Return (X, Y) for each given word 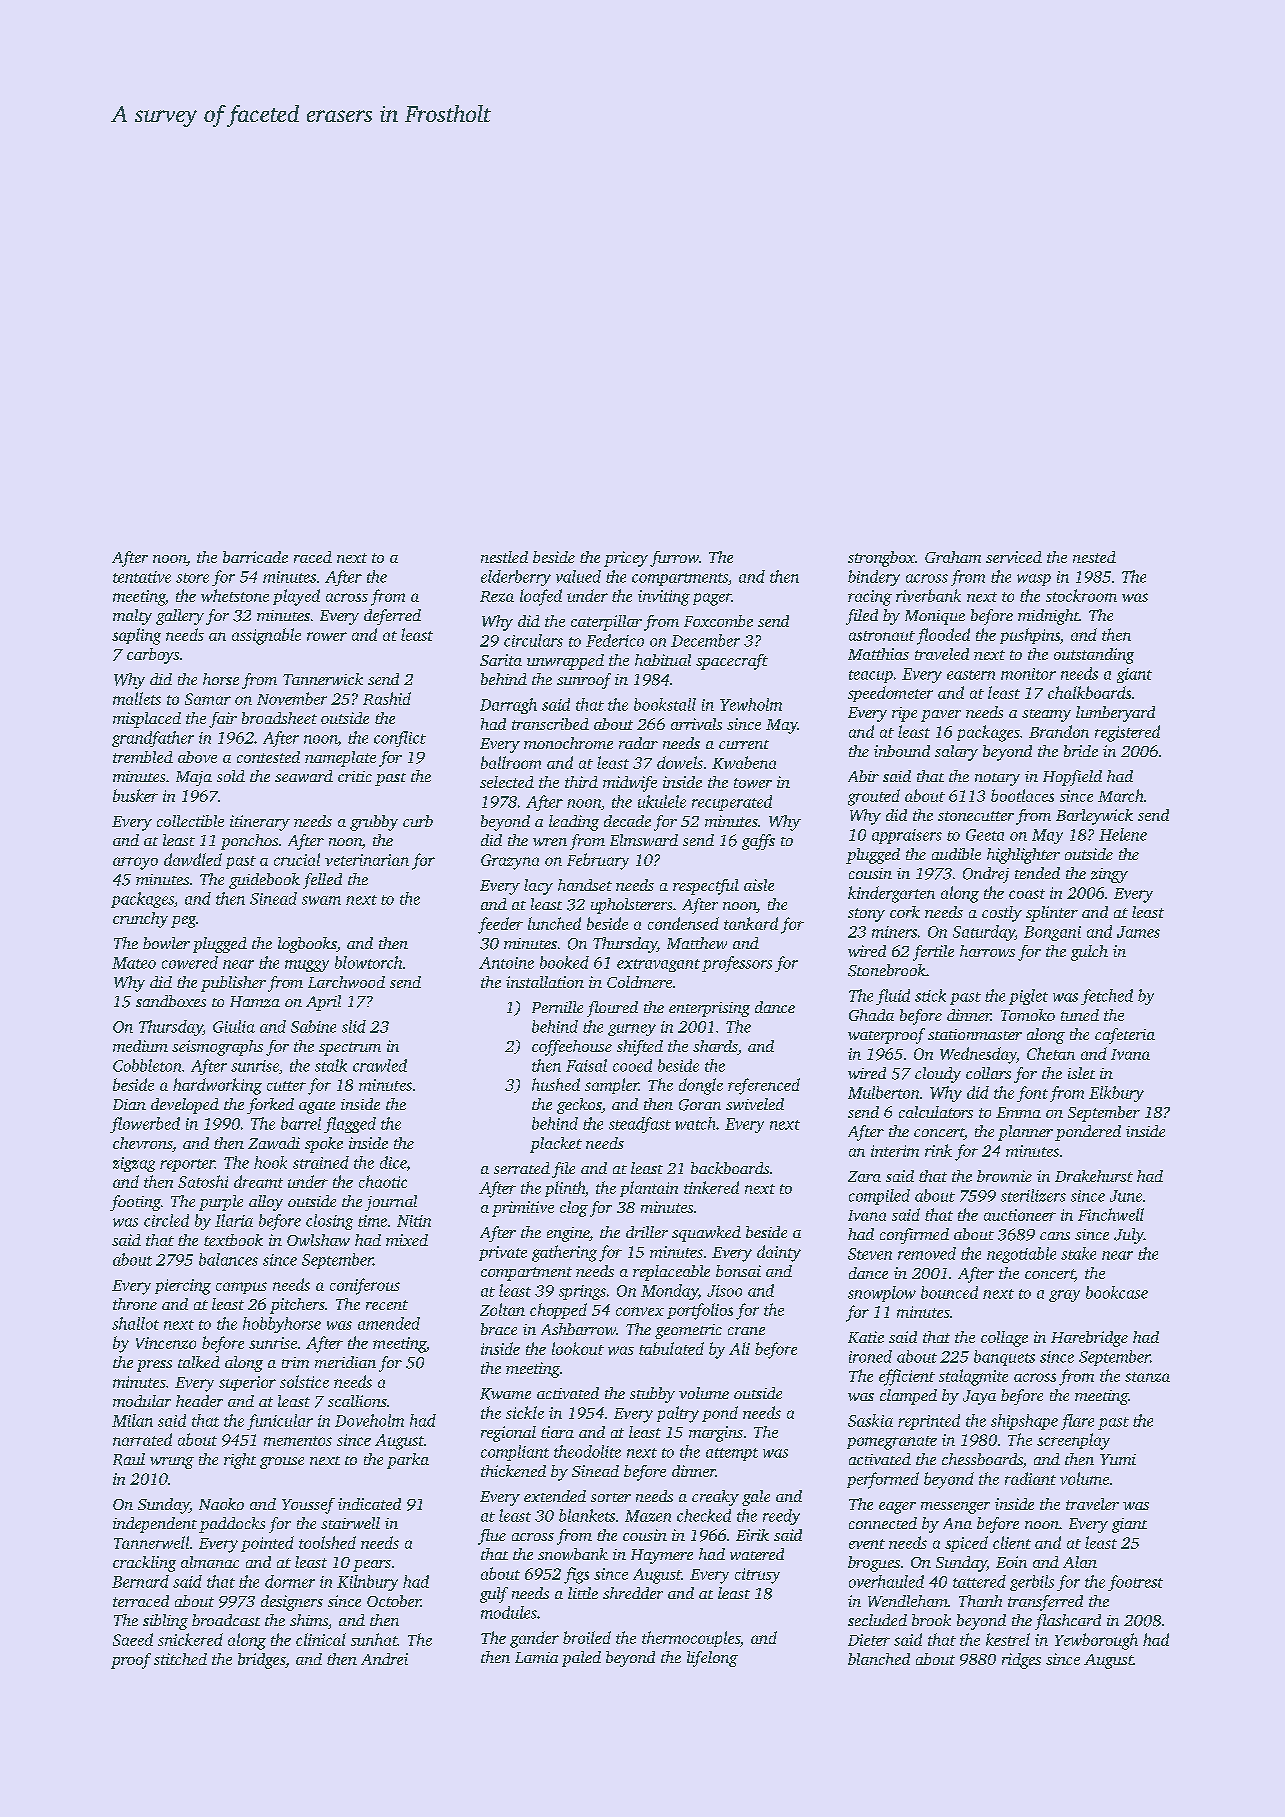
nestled (504, 557)
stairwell (350, 1523)
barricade (255, 557)
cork (905, 912)
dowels (680, 762)
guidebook (264, 881)
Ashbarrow (578, 1329)
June (1126, 1196)
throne (135, 1304)
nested (1094, 557)
